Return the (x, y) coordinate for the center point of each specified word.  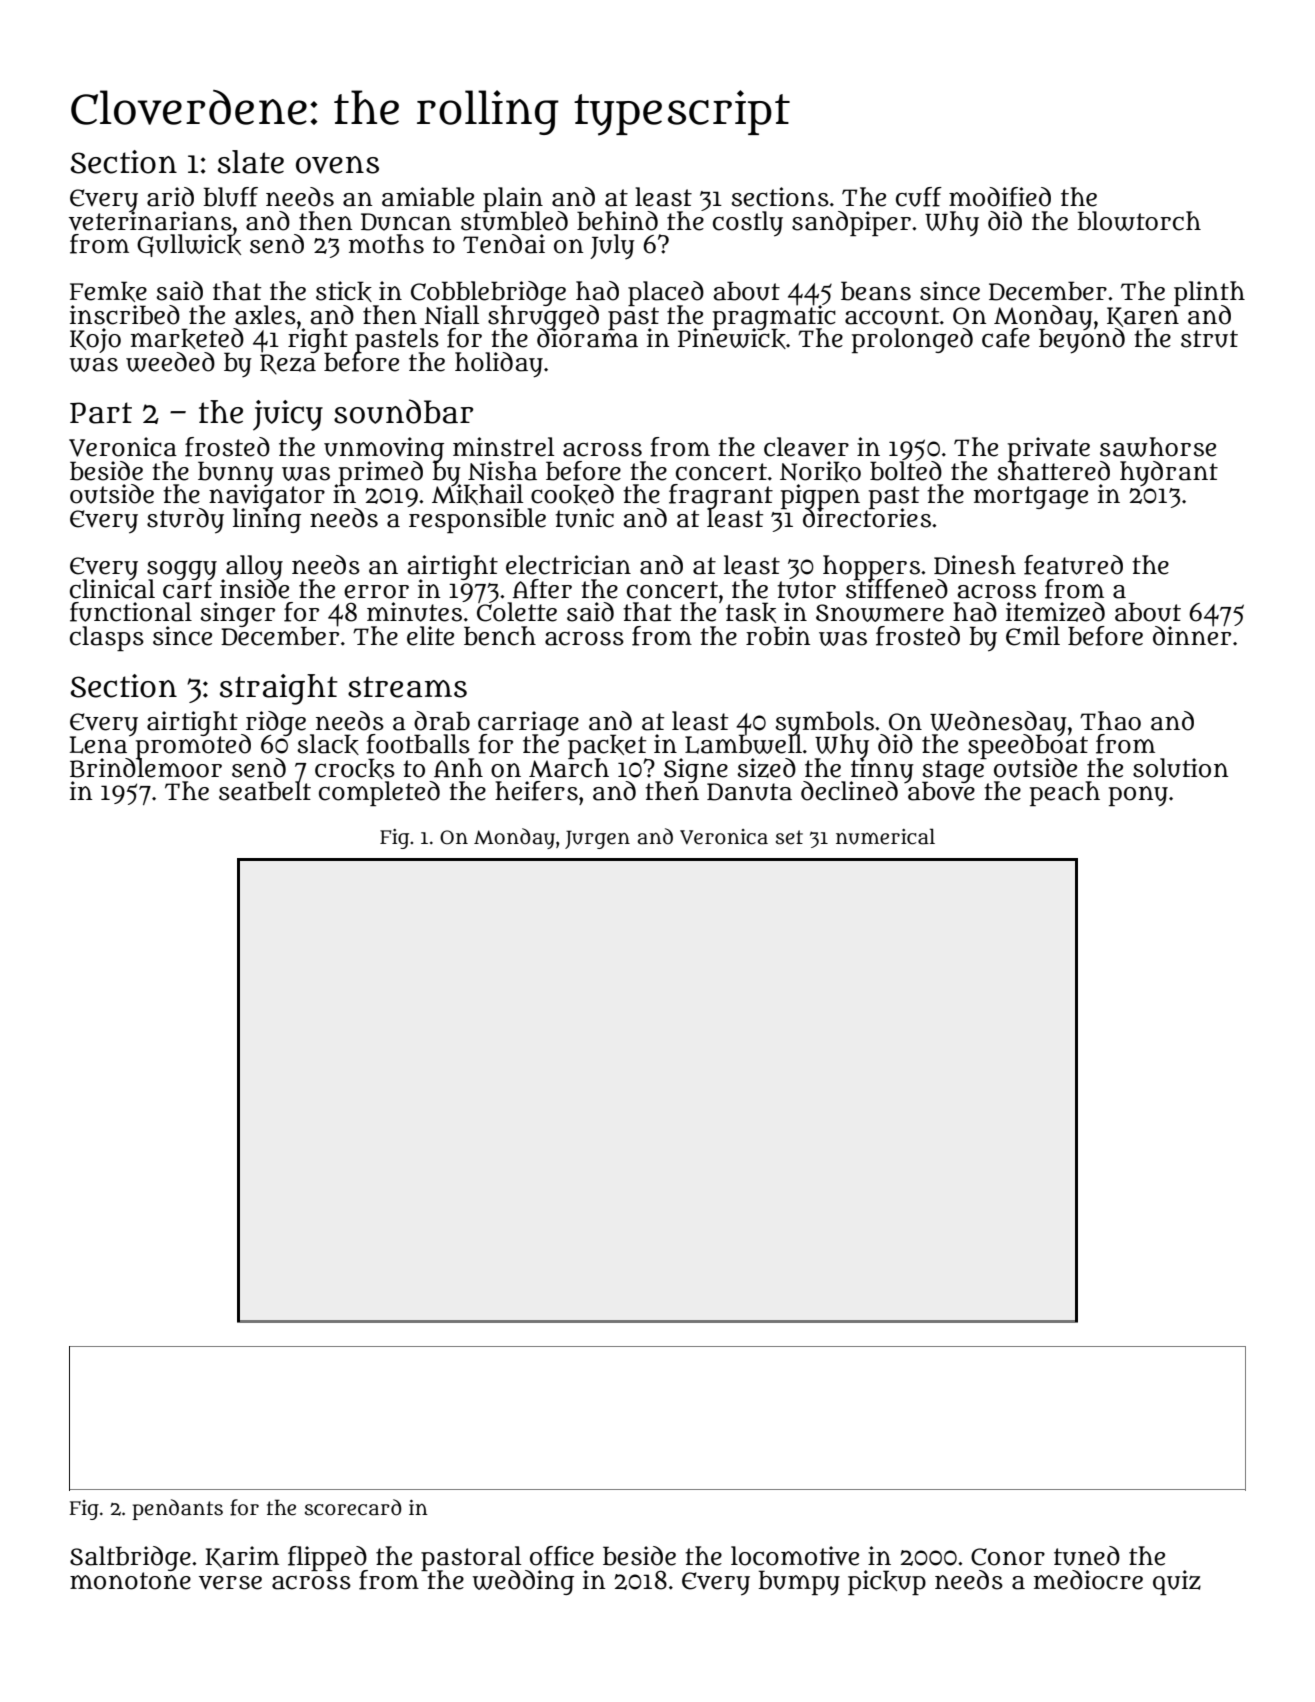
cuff (919, 197)
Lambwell (743, 744)
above (941, 792)
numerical (885, 836)
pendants (177, 1509)
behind (617, 221)
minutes (414, 612)
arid (170, 197)
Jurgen (597, 839)
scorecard (353, 1507)
